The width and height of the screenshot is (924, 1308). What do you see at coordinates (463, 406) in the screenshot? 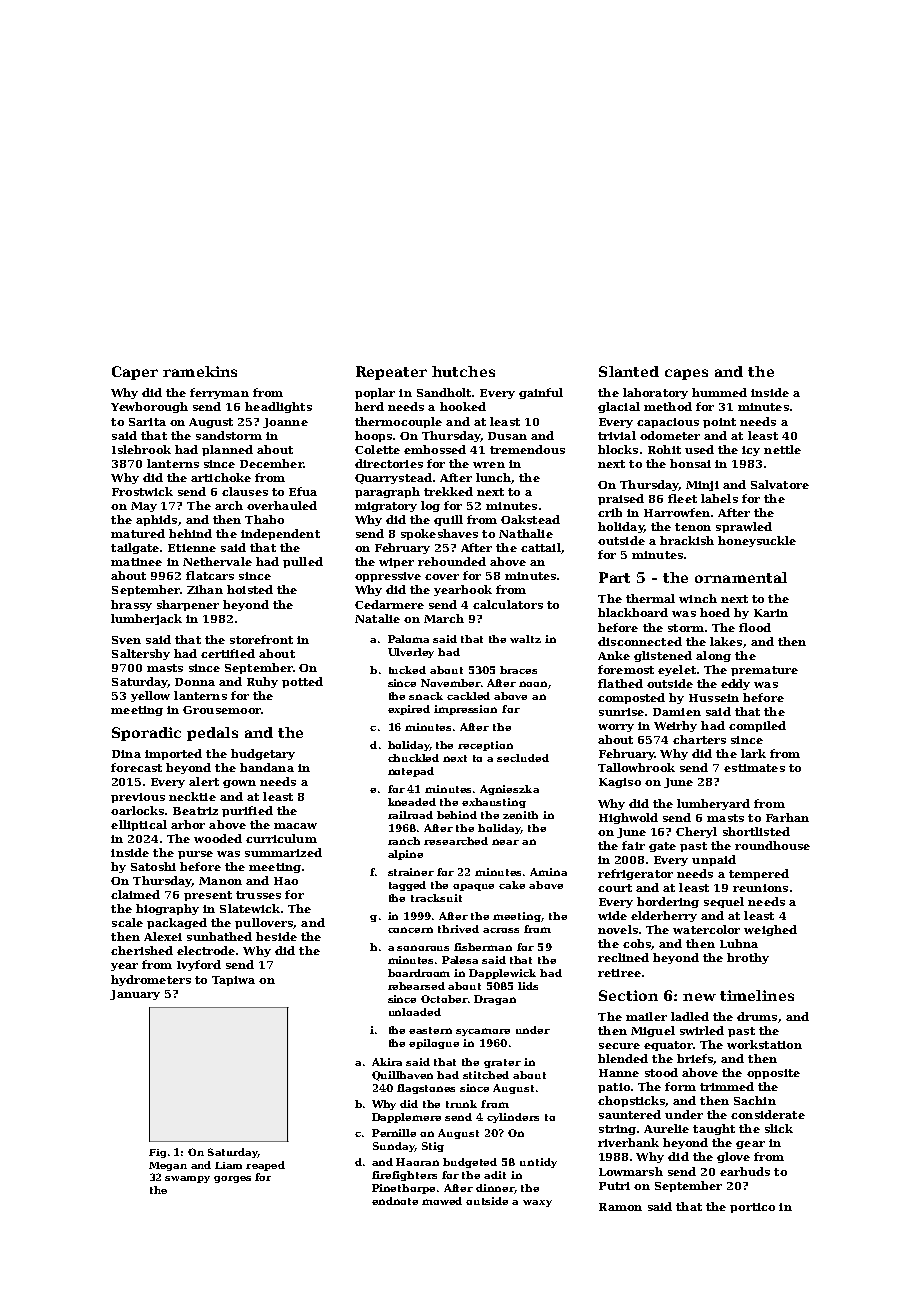
I see `hooked` at bounding box center [463, 406].
